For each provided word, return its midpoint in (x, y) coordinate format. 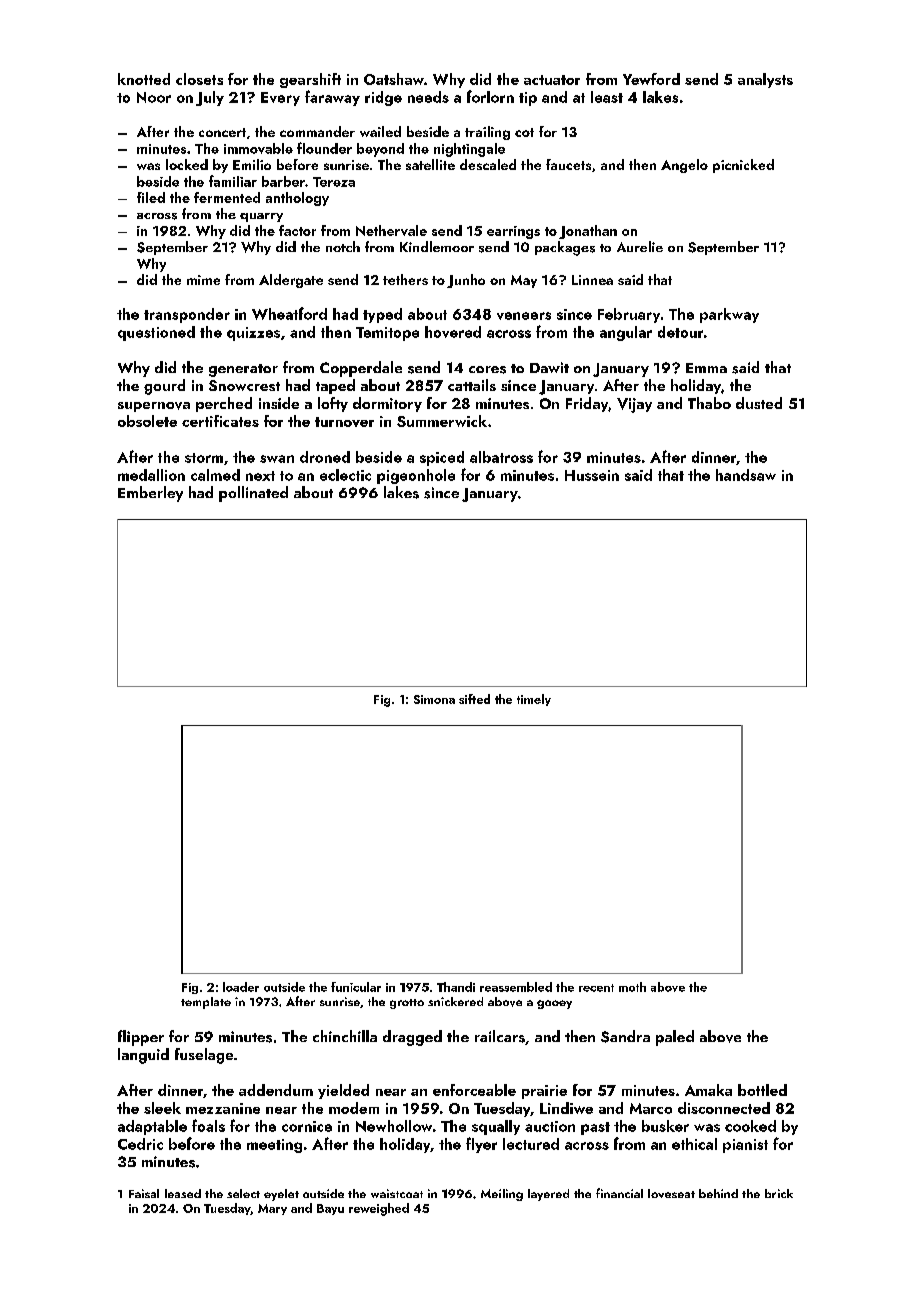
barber (283, 181)
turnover (344, 422)
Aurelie (640, 246)
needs (428, 97)
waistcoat (397, 1193)
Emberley (150, 494)
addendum (276, 1090)
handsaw (746, 475)
